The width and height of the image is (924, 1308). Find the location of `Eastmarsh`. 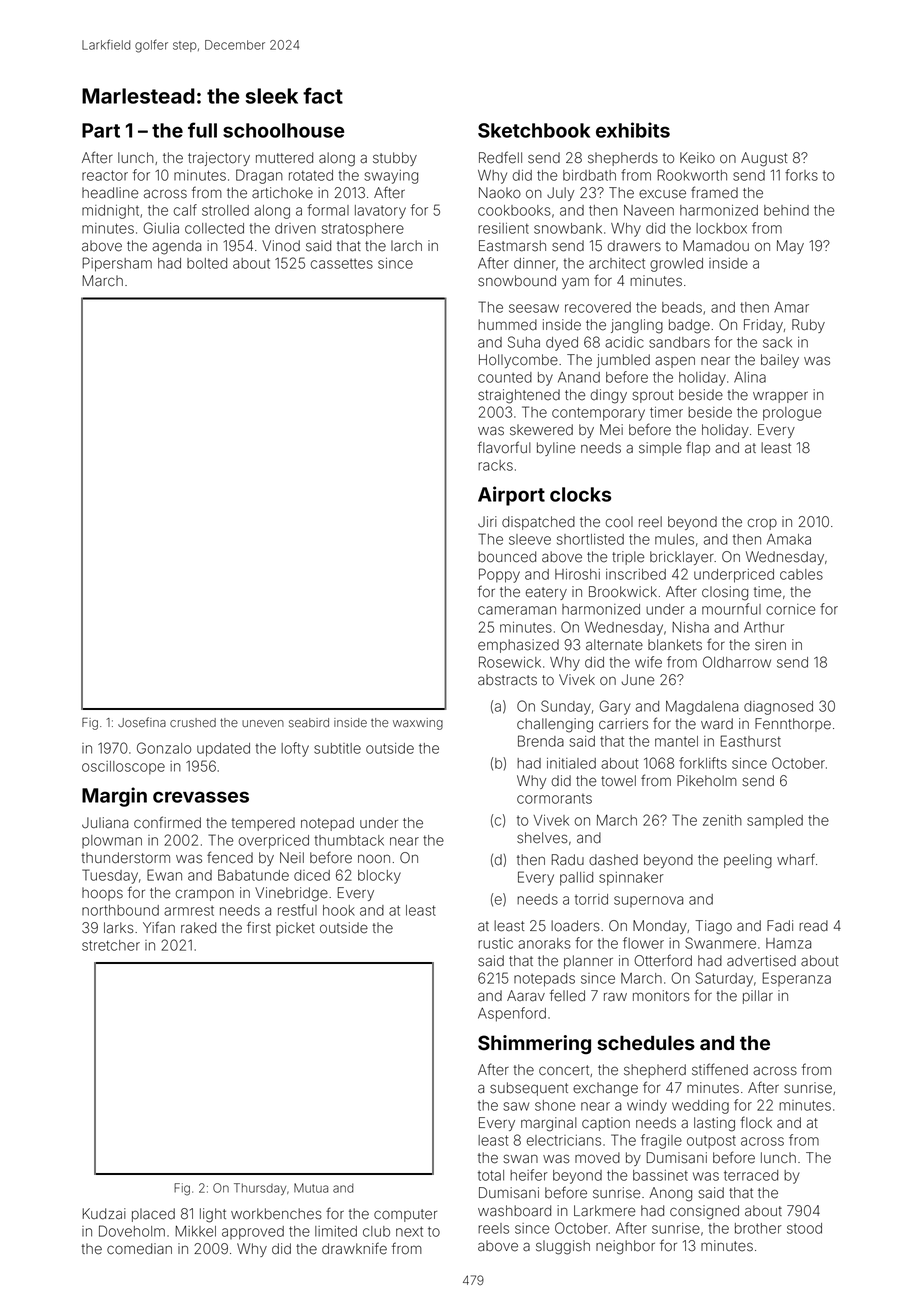

Eastmarsh is located at coordinates (512, 246).
